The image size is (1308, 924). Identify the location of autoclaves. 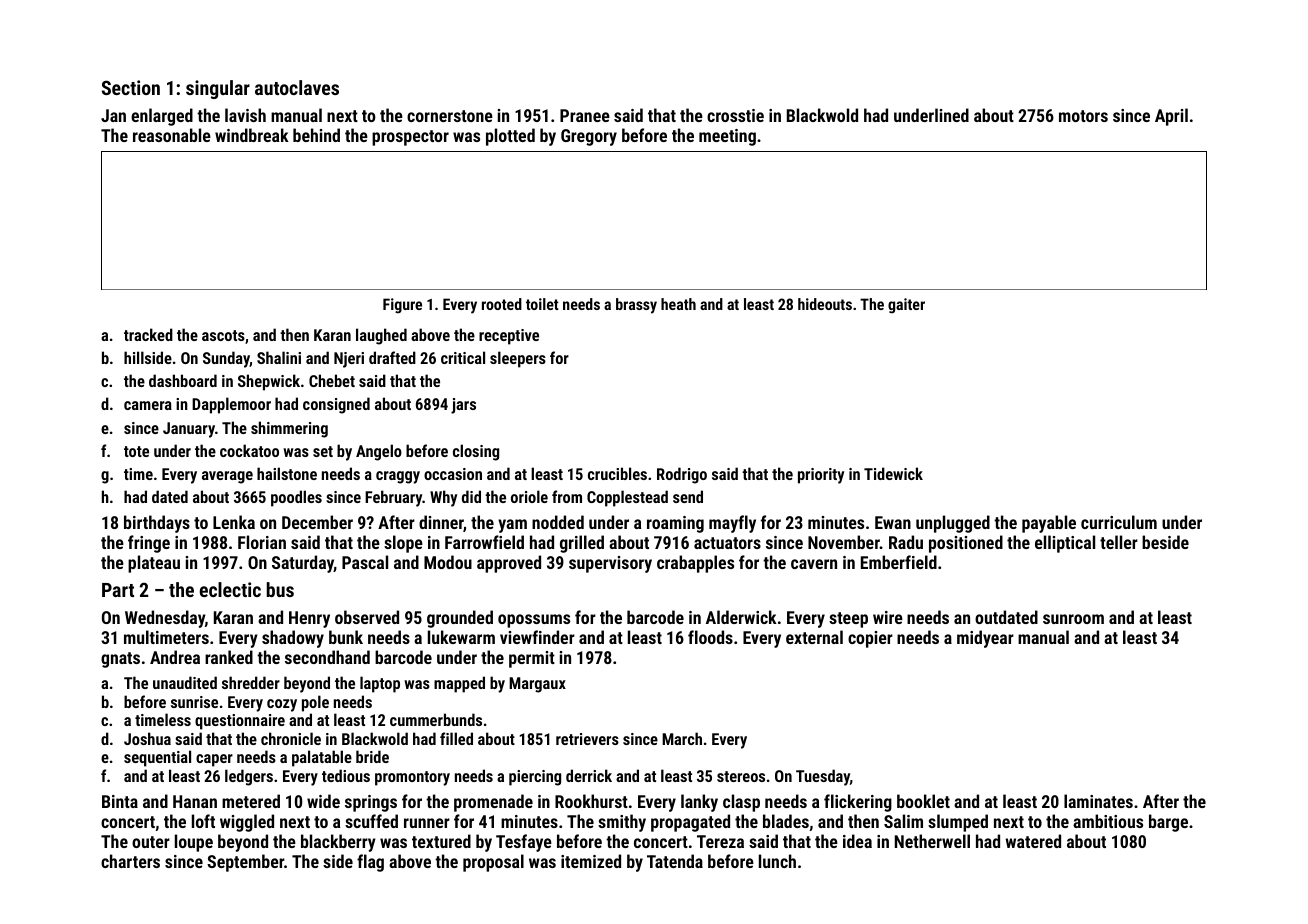
(297, 87).
